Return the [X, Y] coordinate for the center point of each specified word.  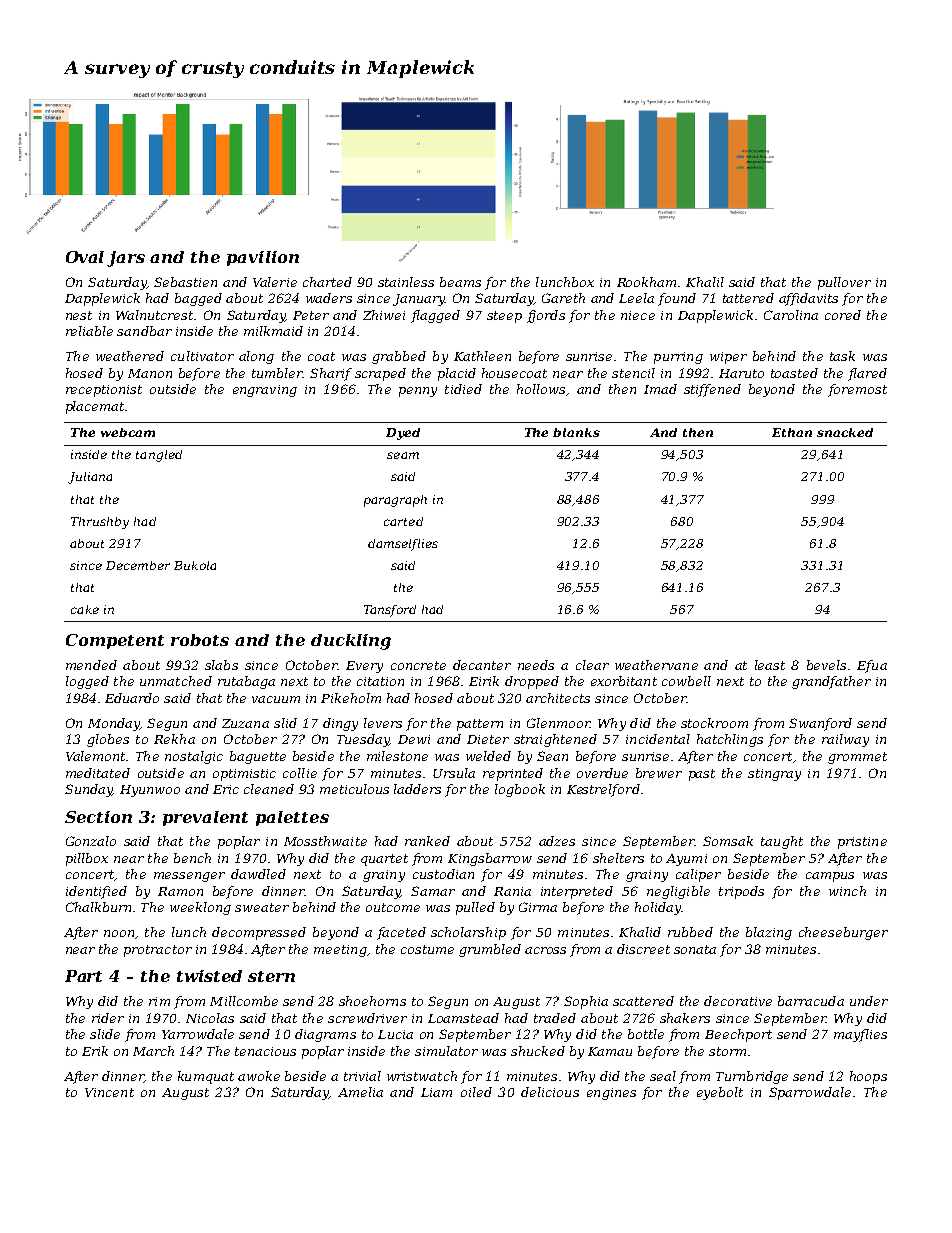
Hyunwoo [150, 791]
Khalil [705, 282]
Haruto [741, 373]
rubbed [690, 932]
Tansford [390, 611]
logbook [520, 790]
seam [403, 455]
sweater [262, 907]
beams [460, 282]
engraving [265, 391]
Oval [85, 257]
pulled [475, 908]
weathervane [656, 665]
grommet [857, 758]
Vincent [109, 1092]
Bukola [195, 565]
